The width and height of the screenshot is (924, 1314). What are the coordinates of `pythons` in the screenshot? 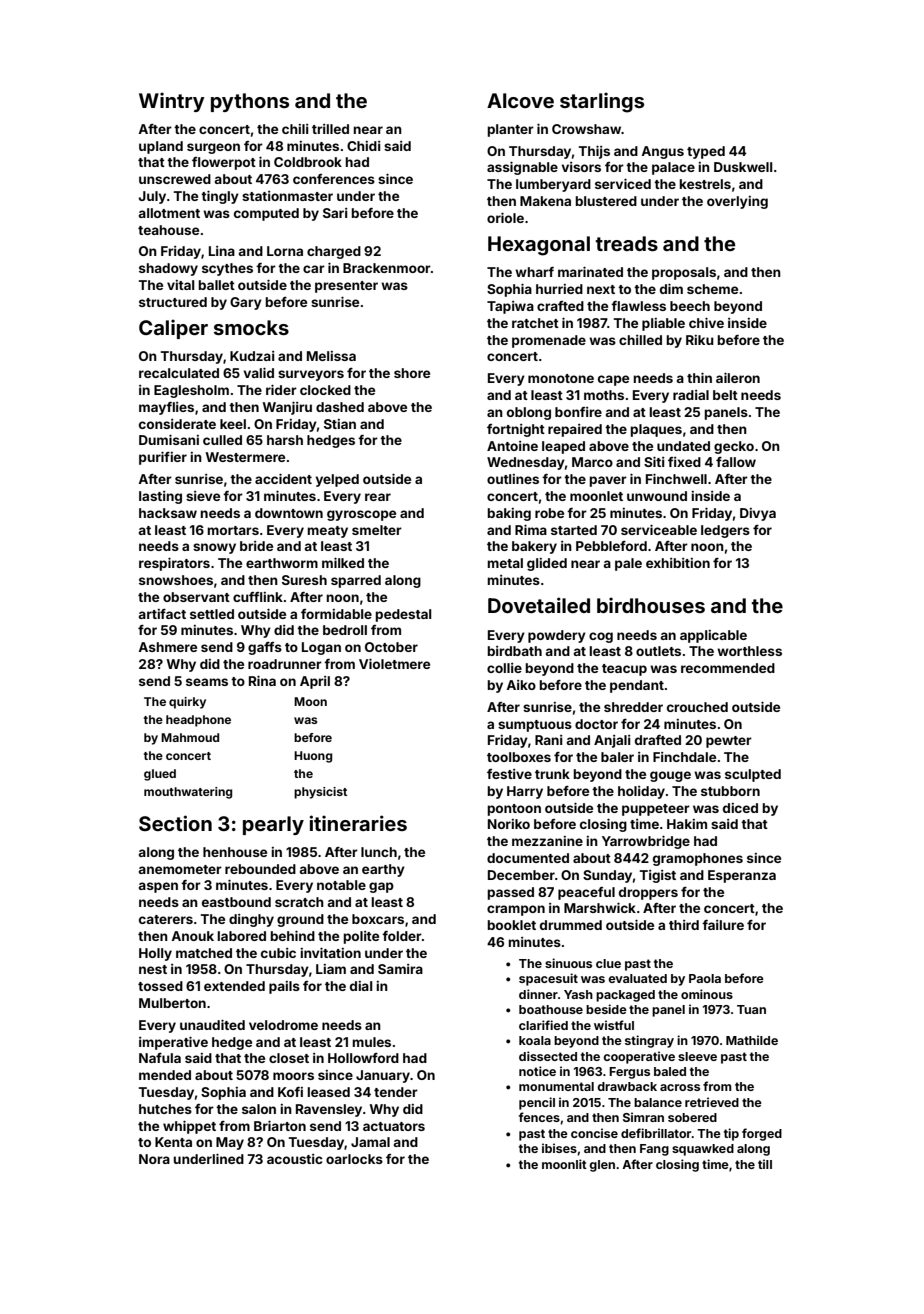 It's located at (250, 102).
